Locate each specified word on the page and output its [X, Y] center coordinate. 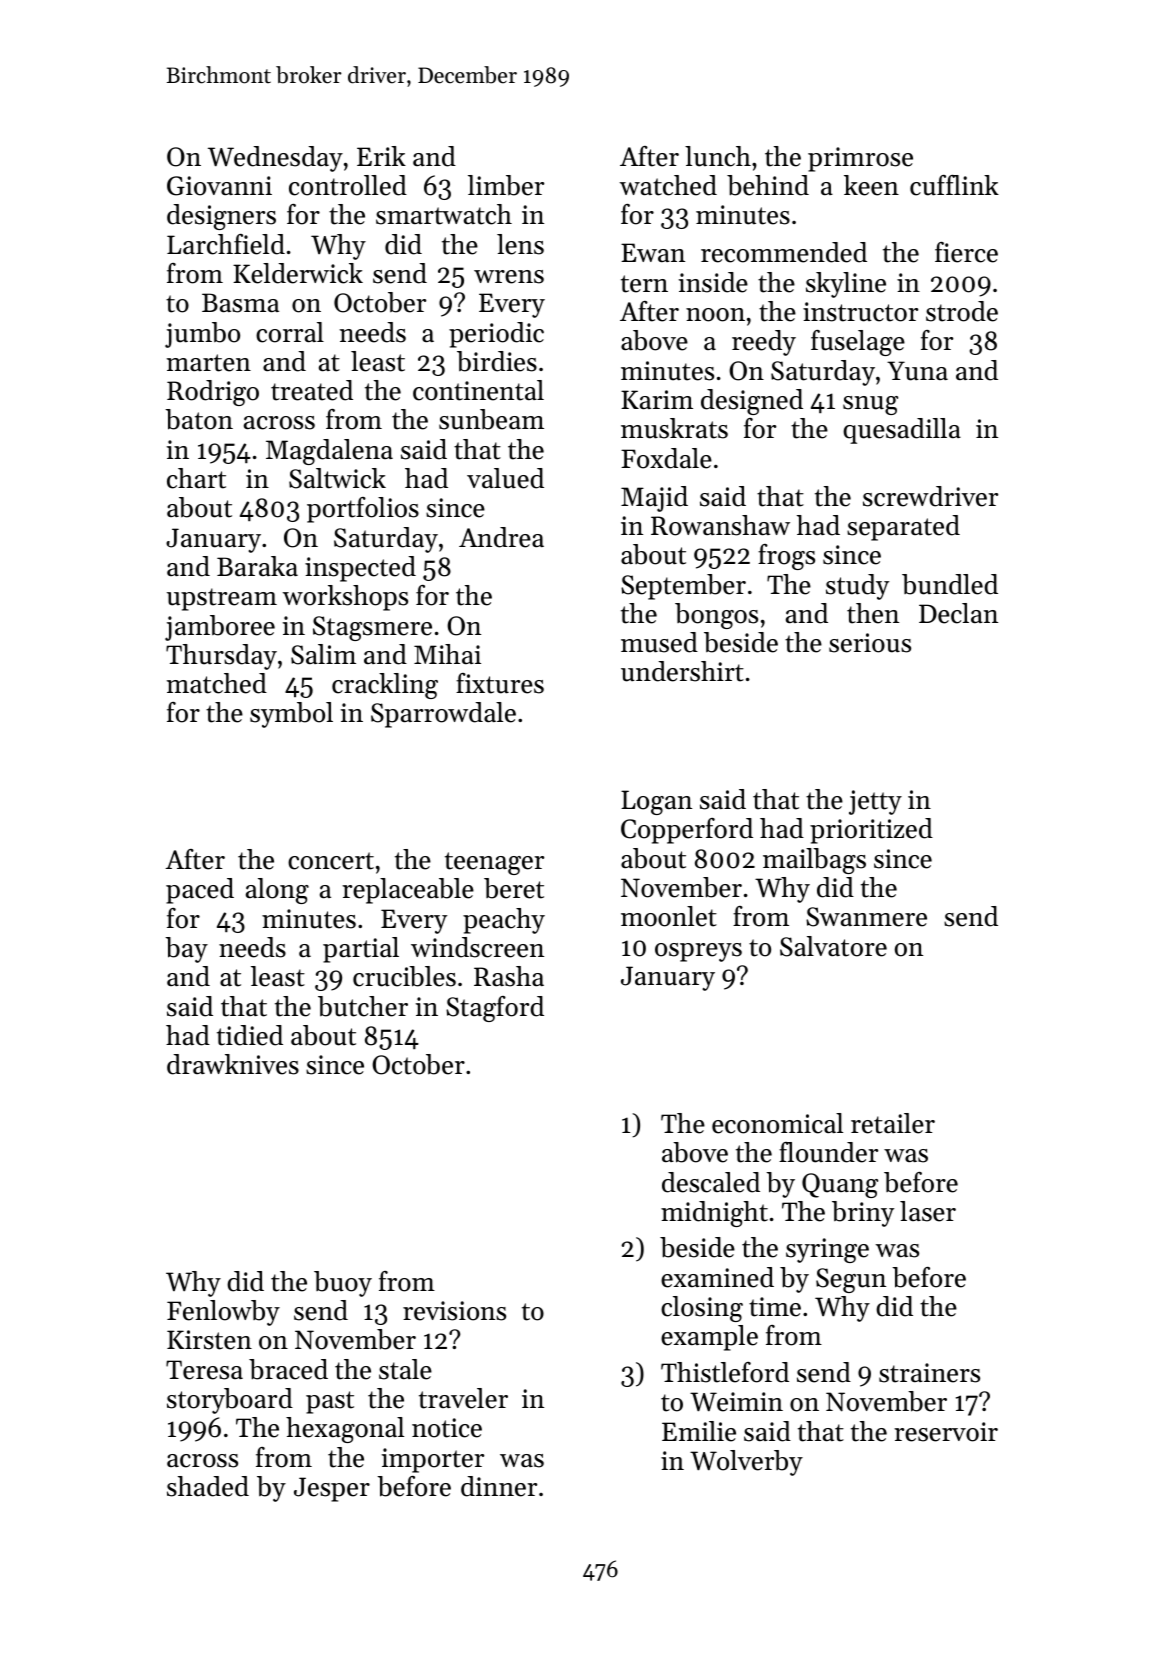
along [277, 891]
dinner [499, 1486]
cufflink [954, 185]
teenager [494, 863]
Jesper [332, 1489]
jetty [875, 802]
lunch [718, 156]
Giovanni [219, 186]
